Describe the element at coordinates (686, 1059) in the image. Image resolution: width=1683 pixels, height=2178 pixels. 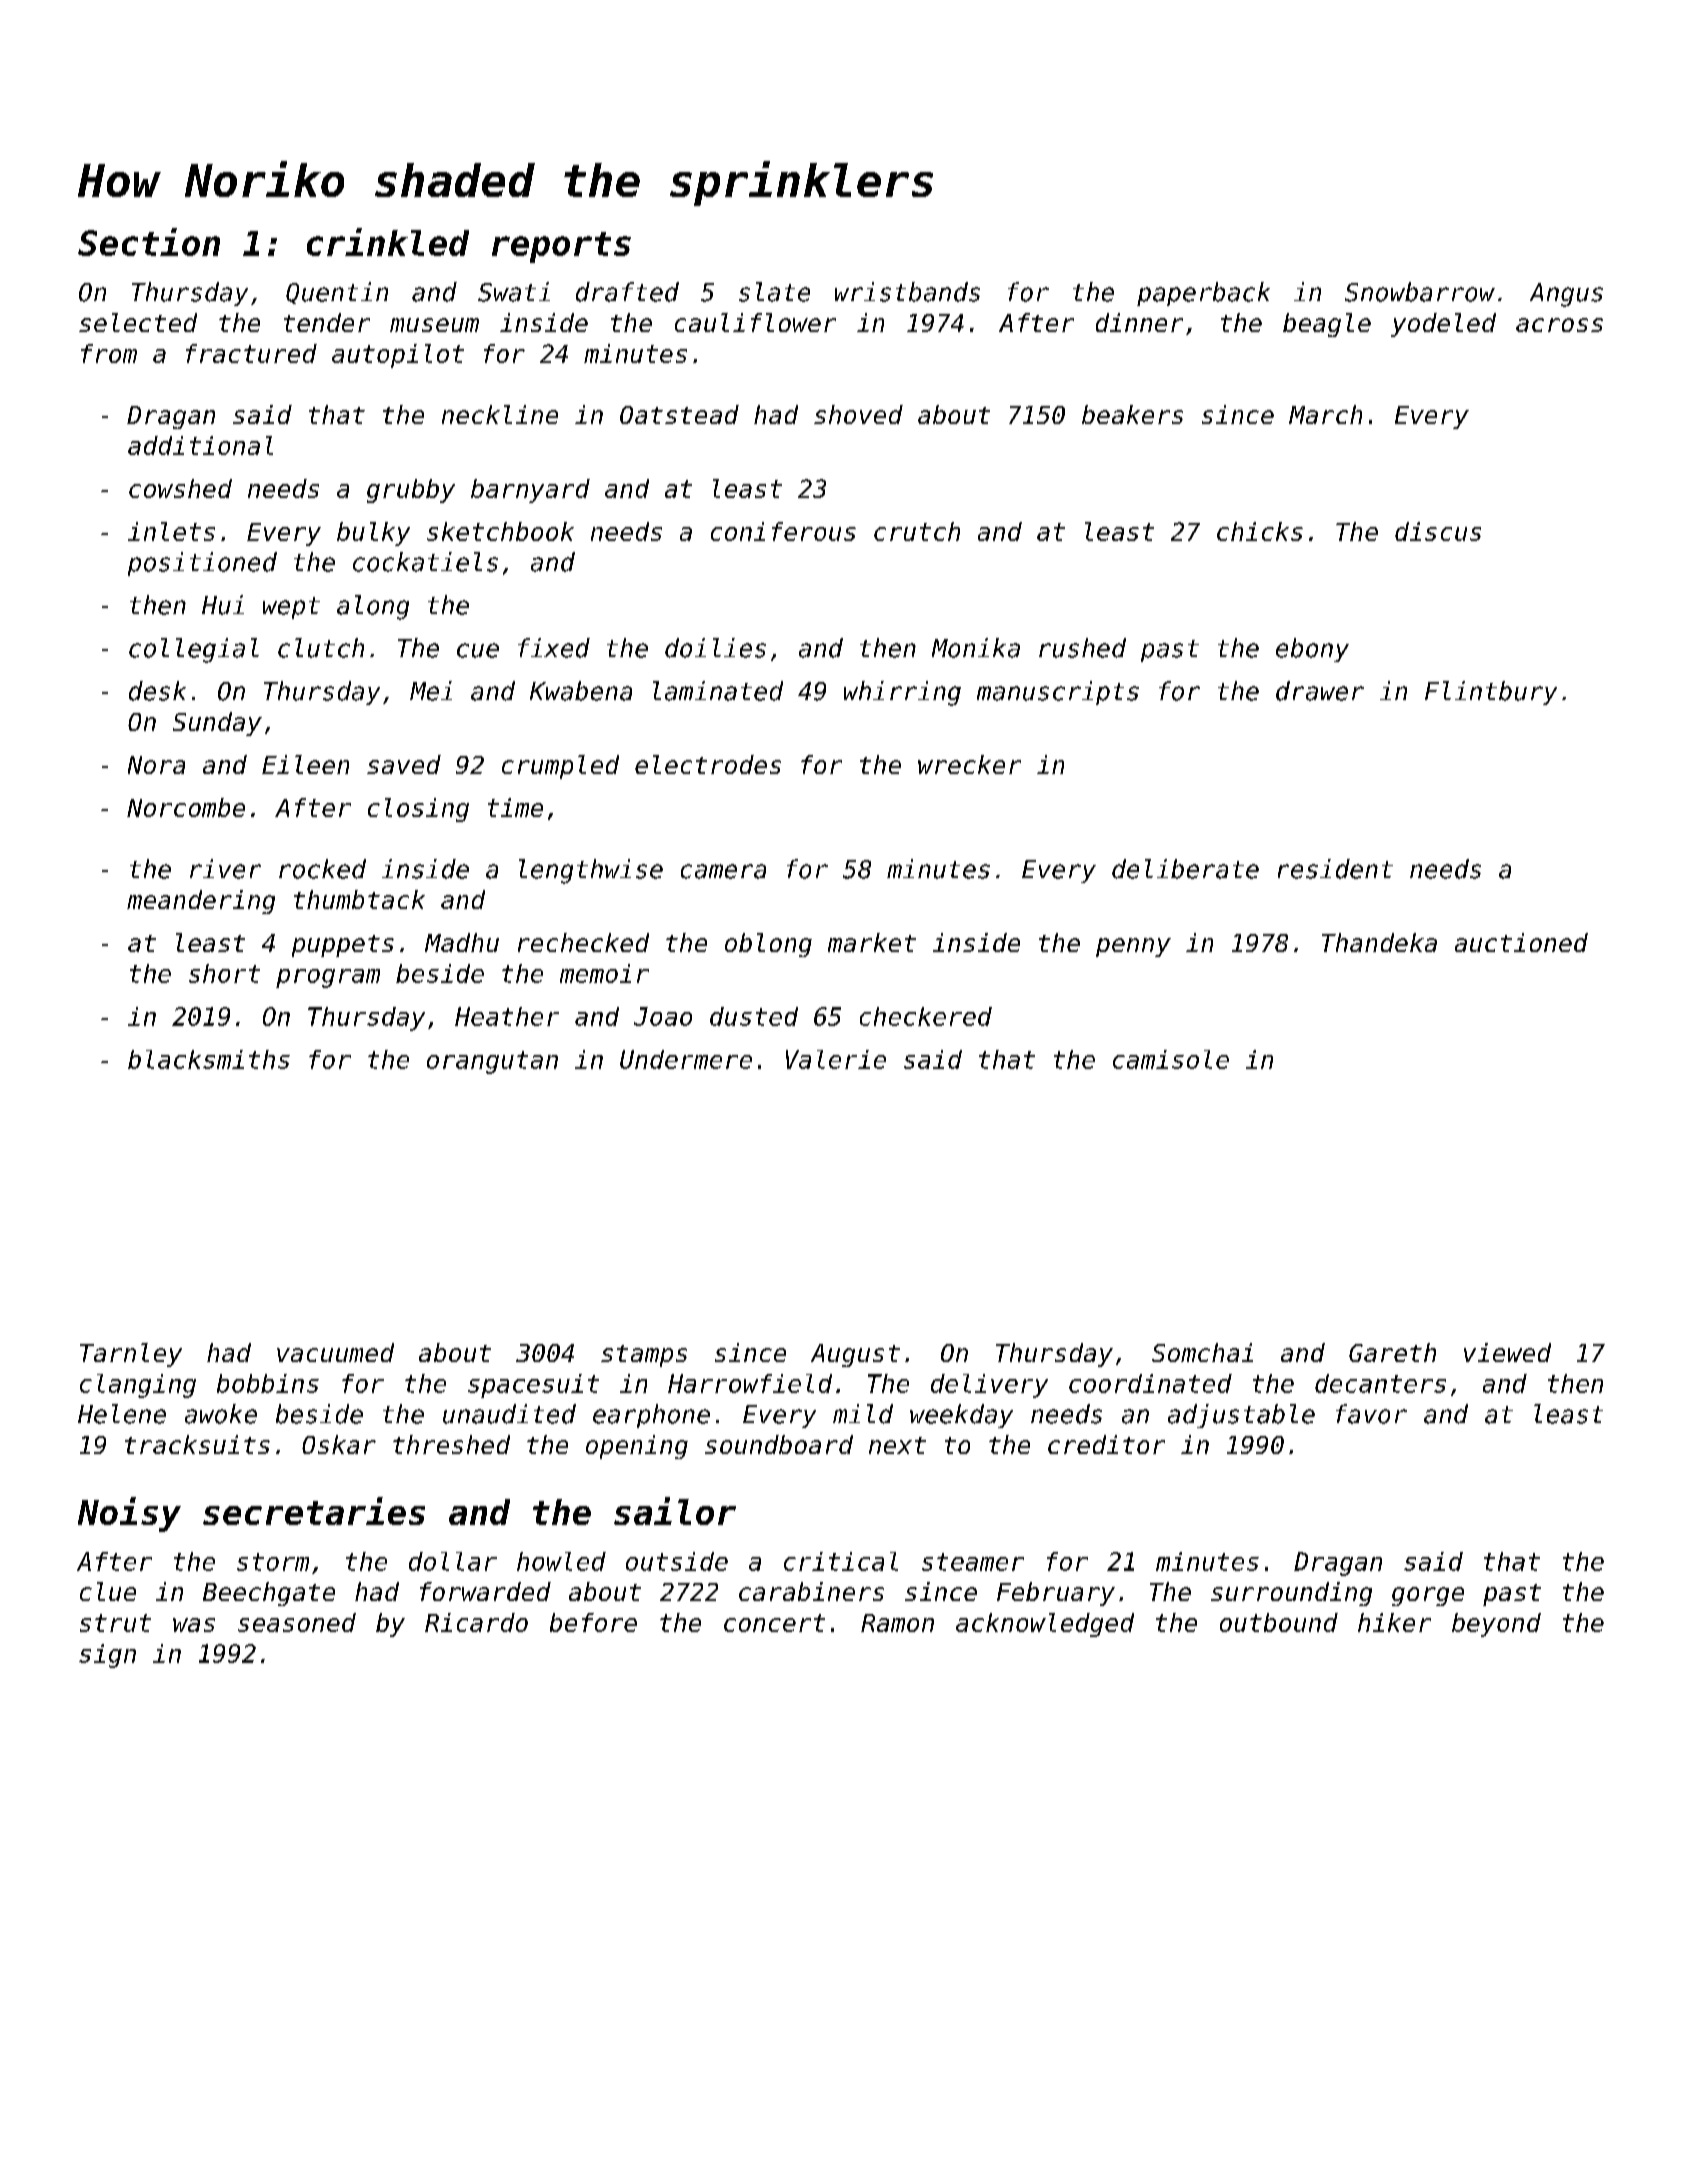
I see `Undermere` at that location.
